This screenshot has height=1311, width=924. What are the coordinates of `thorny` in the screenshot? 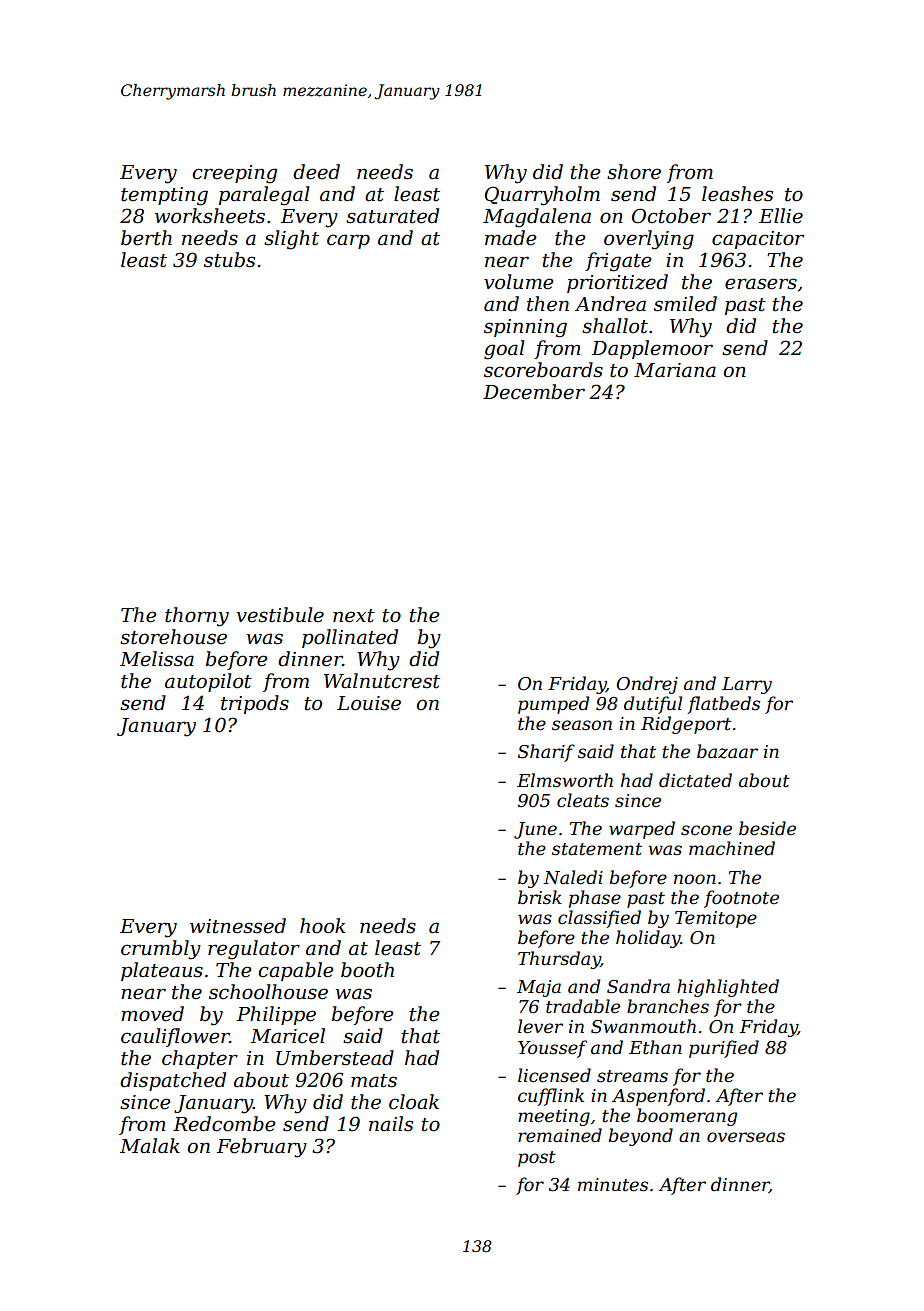 It's located at (197, 617).
